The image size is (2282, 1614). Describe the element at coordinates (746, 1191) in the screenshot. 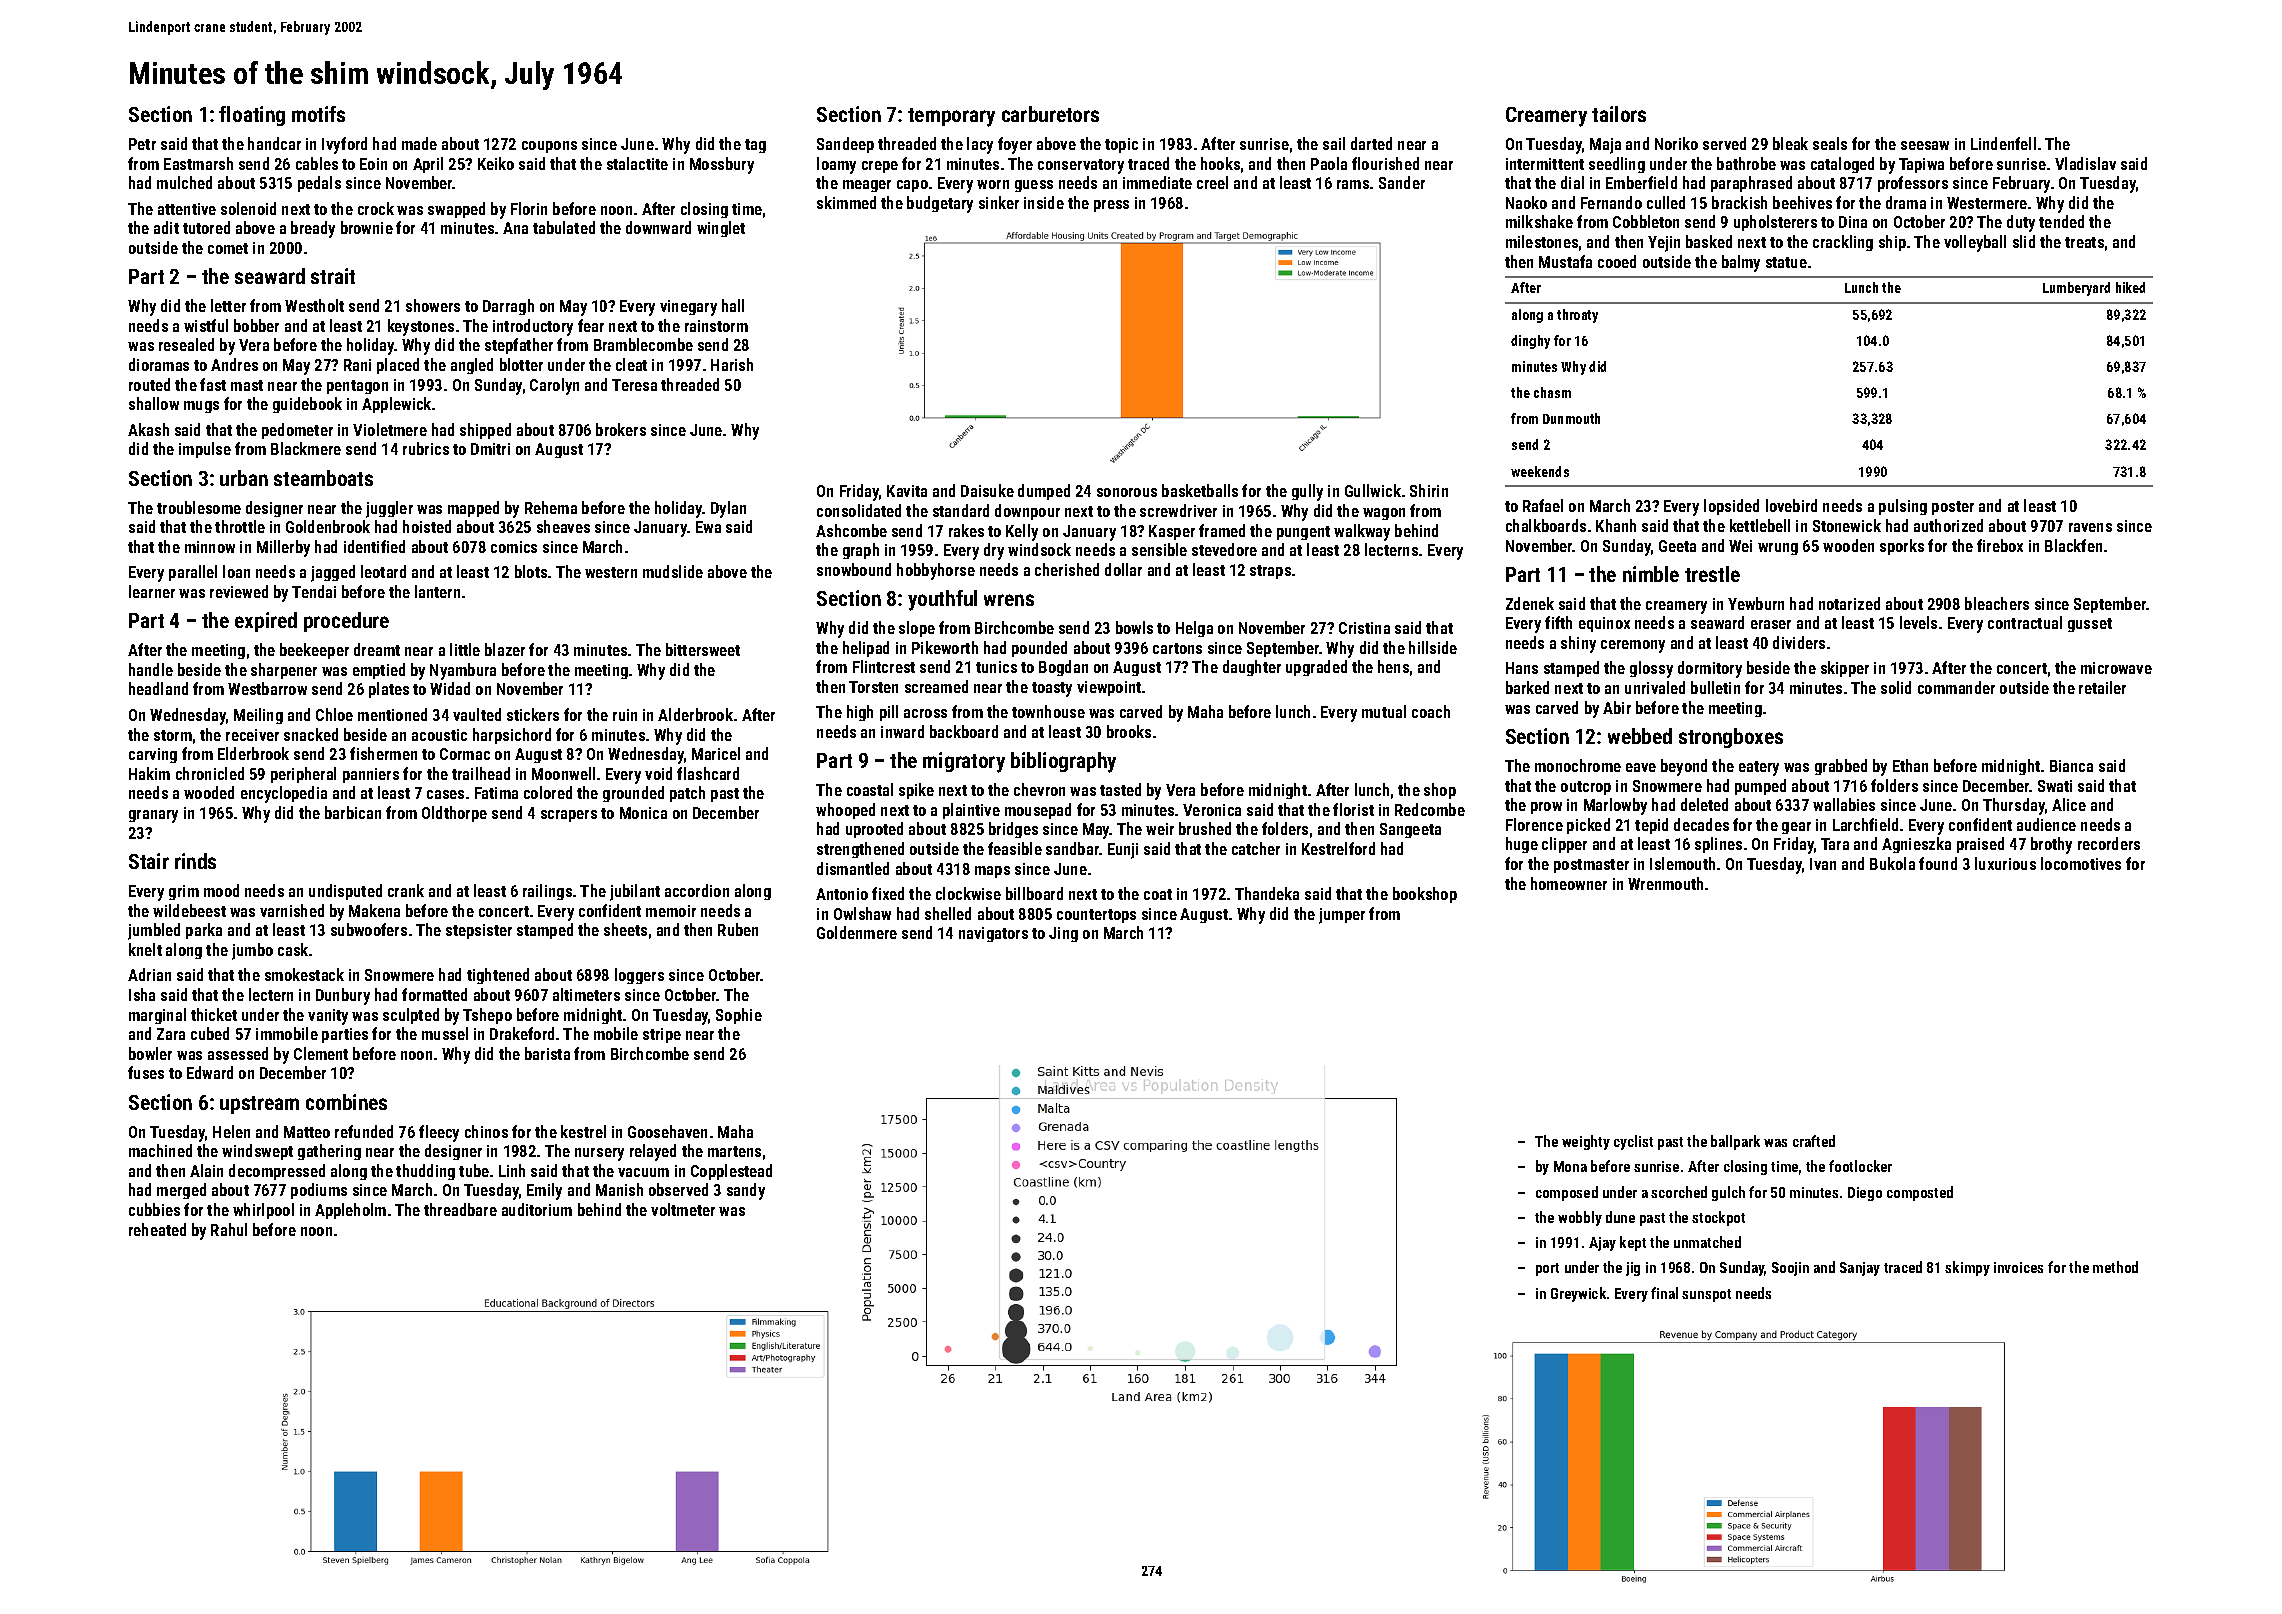

I see `sandy` at that location.
